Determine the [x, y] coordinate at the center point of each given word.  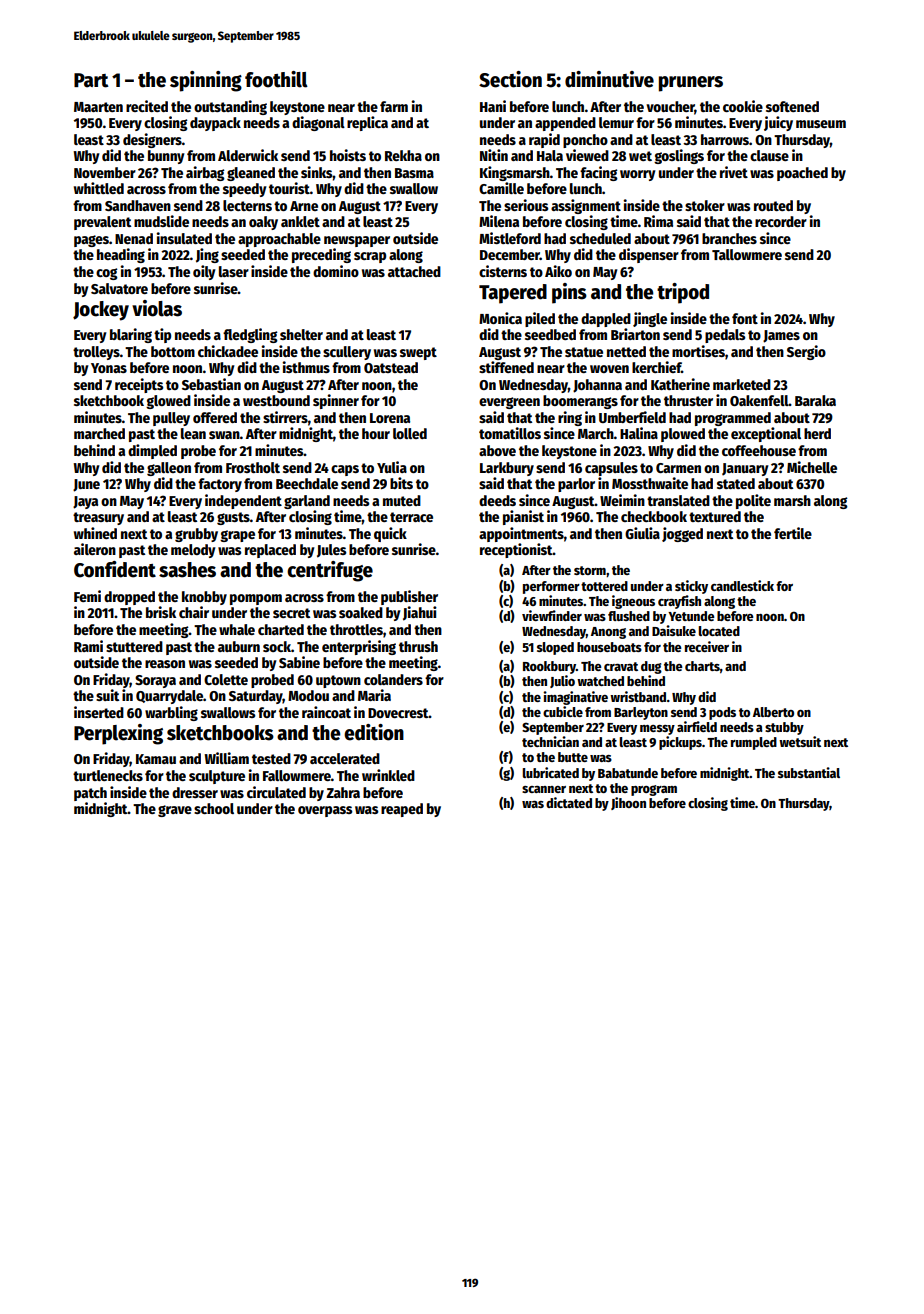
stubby [784, 728]
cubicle [563, 711]
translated [678, 500]
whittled [99, 188]
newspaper [357, 241]
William [226, 758]
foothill [276, 79]
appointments [521, 534]
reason [165, 664]
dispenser [649, 255]
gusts [233, 518]
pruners [691, 84]
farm [394, 106]
